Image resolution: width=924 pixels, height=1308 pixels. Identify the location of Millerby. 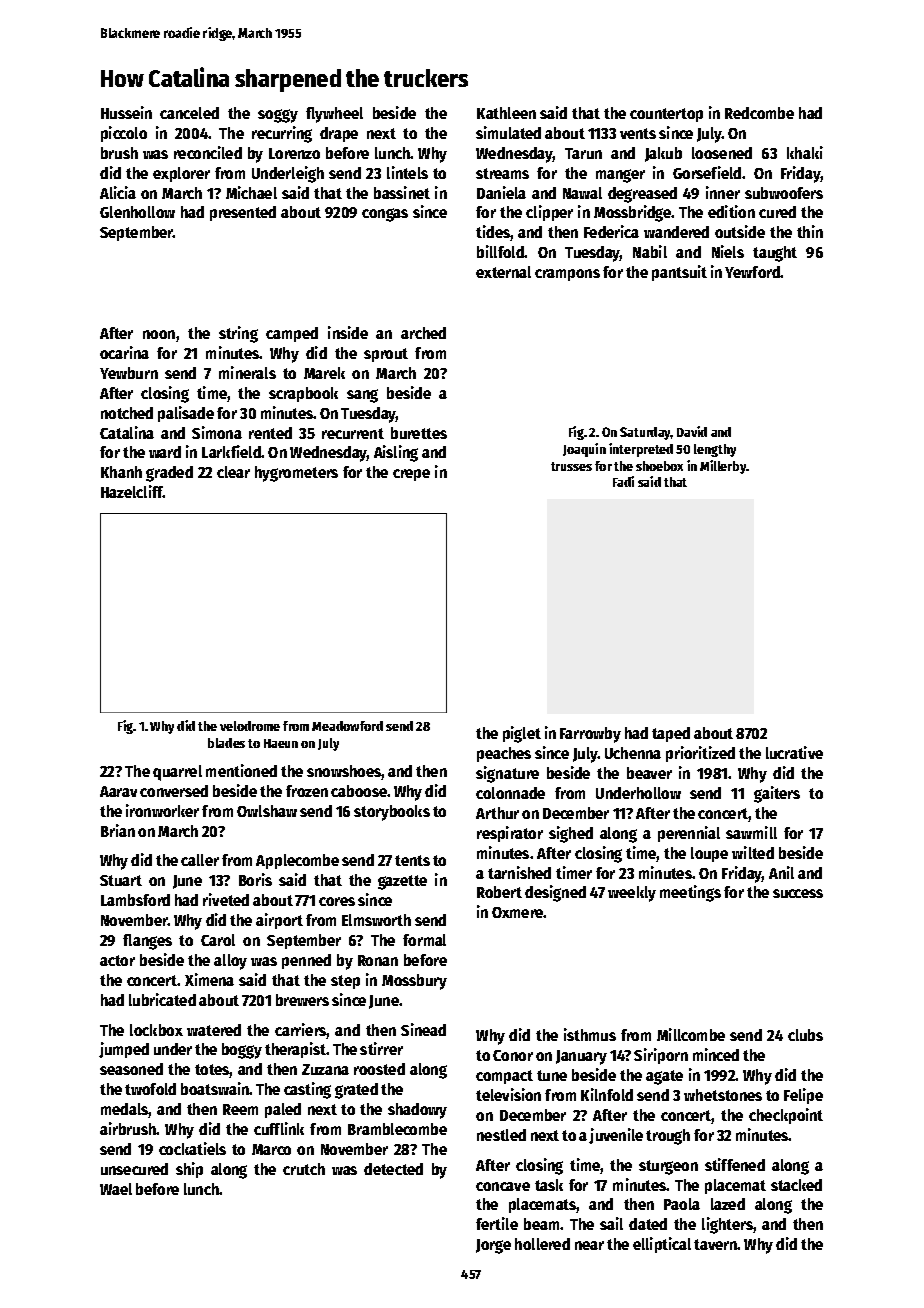
(723, 467).
